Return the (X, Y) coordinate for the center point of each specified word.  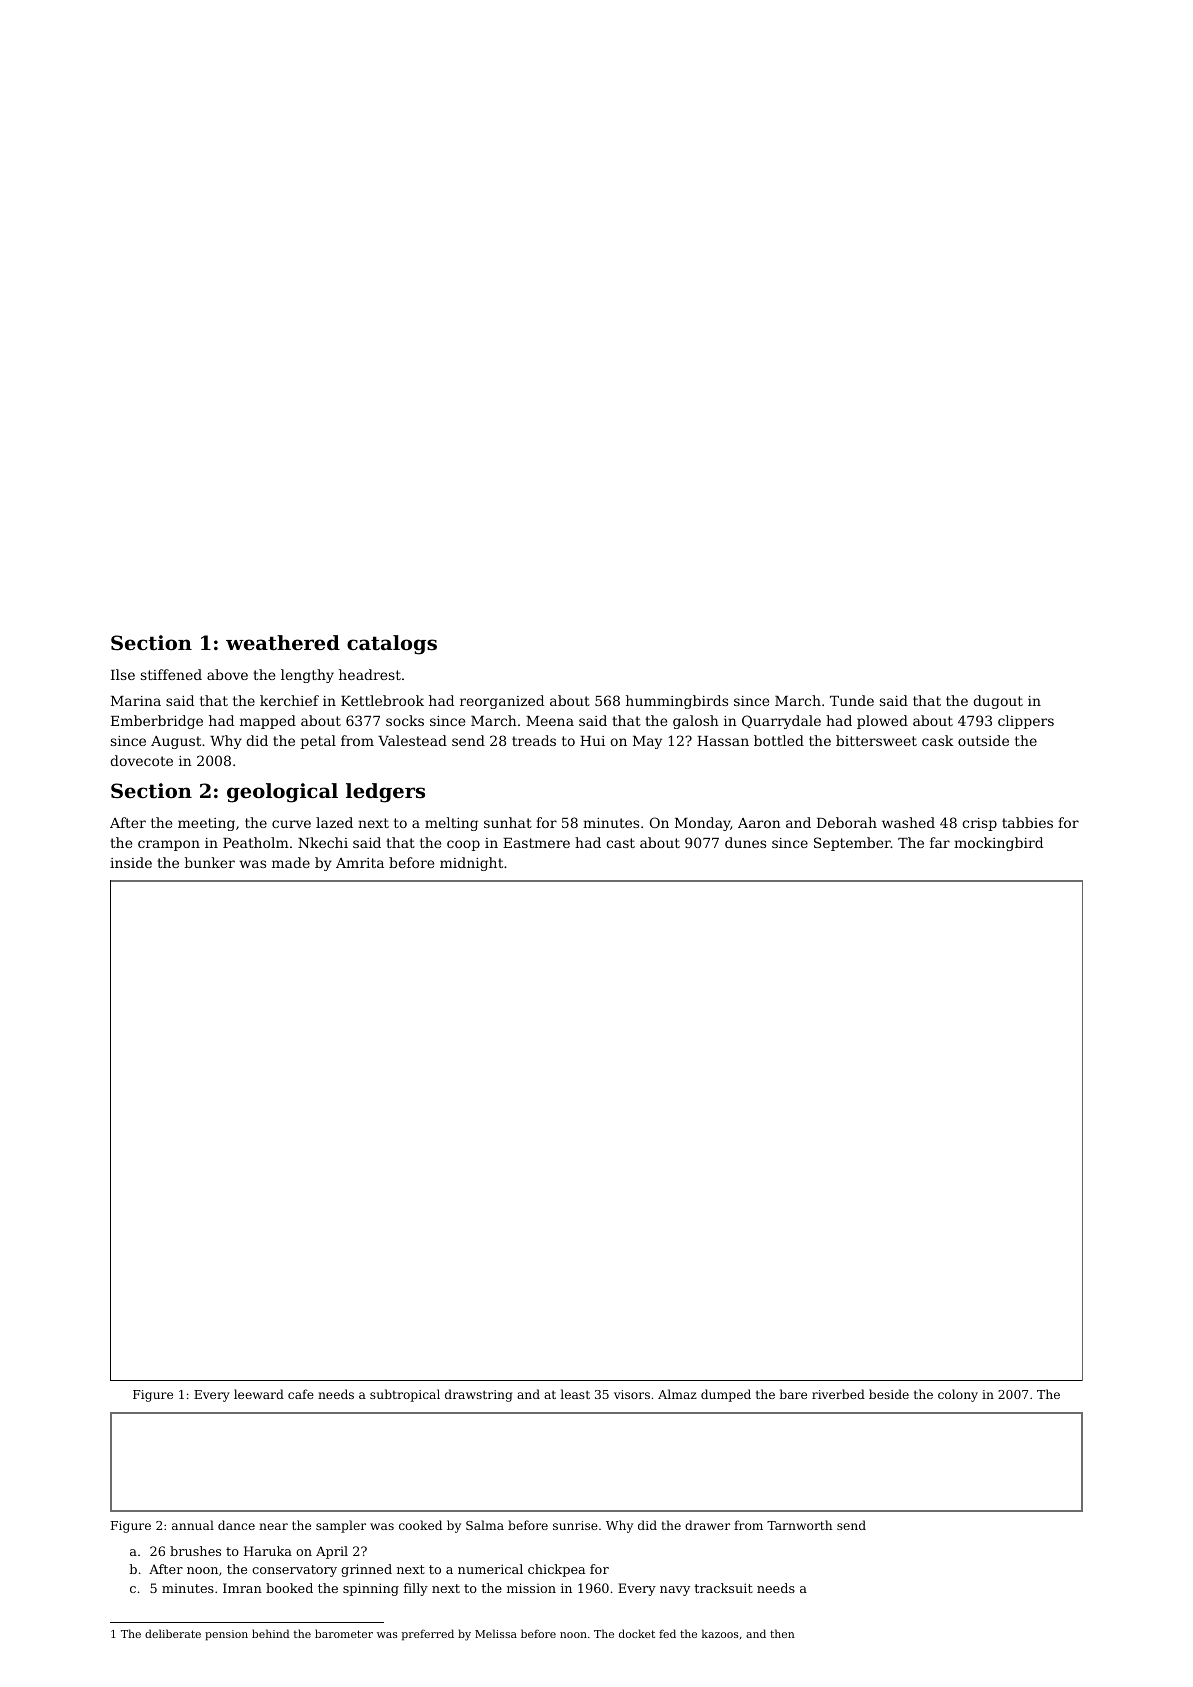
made (291, 862)
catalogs (392, 645)
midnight (471, 864)
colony (958, 1395)
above (227, 674)
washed (908, 822)
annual (193, 1525)
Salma (485, 1525)
